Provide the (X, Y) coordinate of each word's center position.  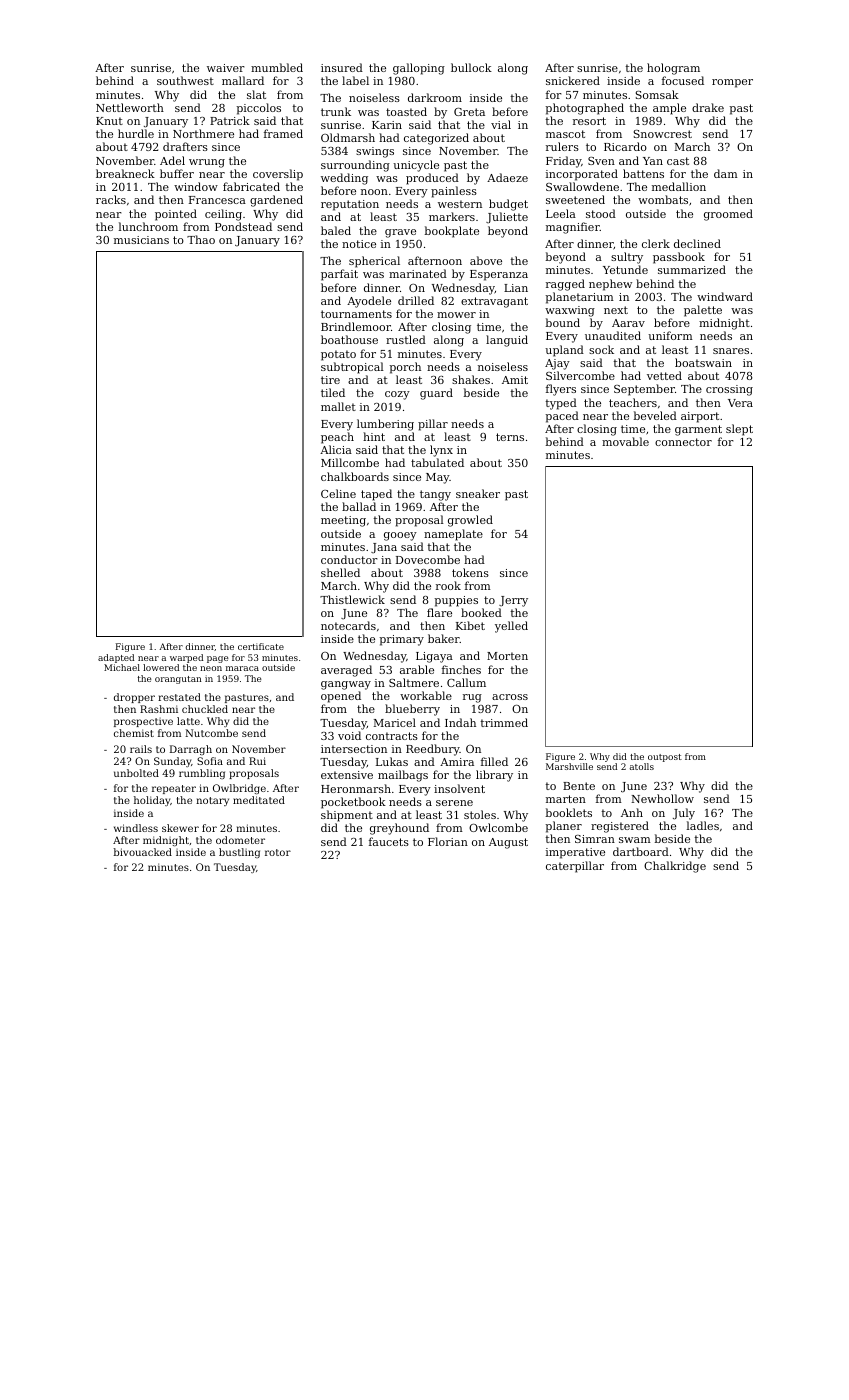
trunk (336, 111)
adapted (116, 658)
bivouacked (143, 852)
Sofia (210, 761)
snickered (573, 80)
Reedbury (433, 750)
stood (601, 213)
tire (330, 380)
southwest (185, 80)
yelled (511, 627)
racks (111, 199)
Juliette (507, 217)
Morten (507, 656)
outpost (665, 758)
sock (601, 349)
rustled (406, 339)
